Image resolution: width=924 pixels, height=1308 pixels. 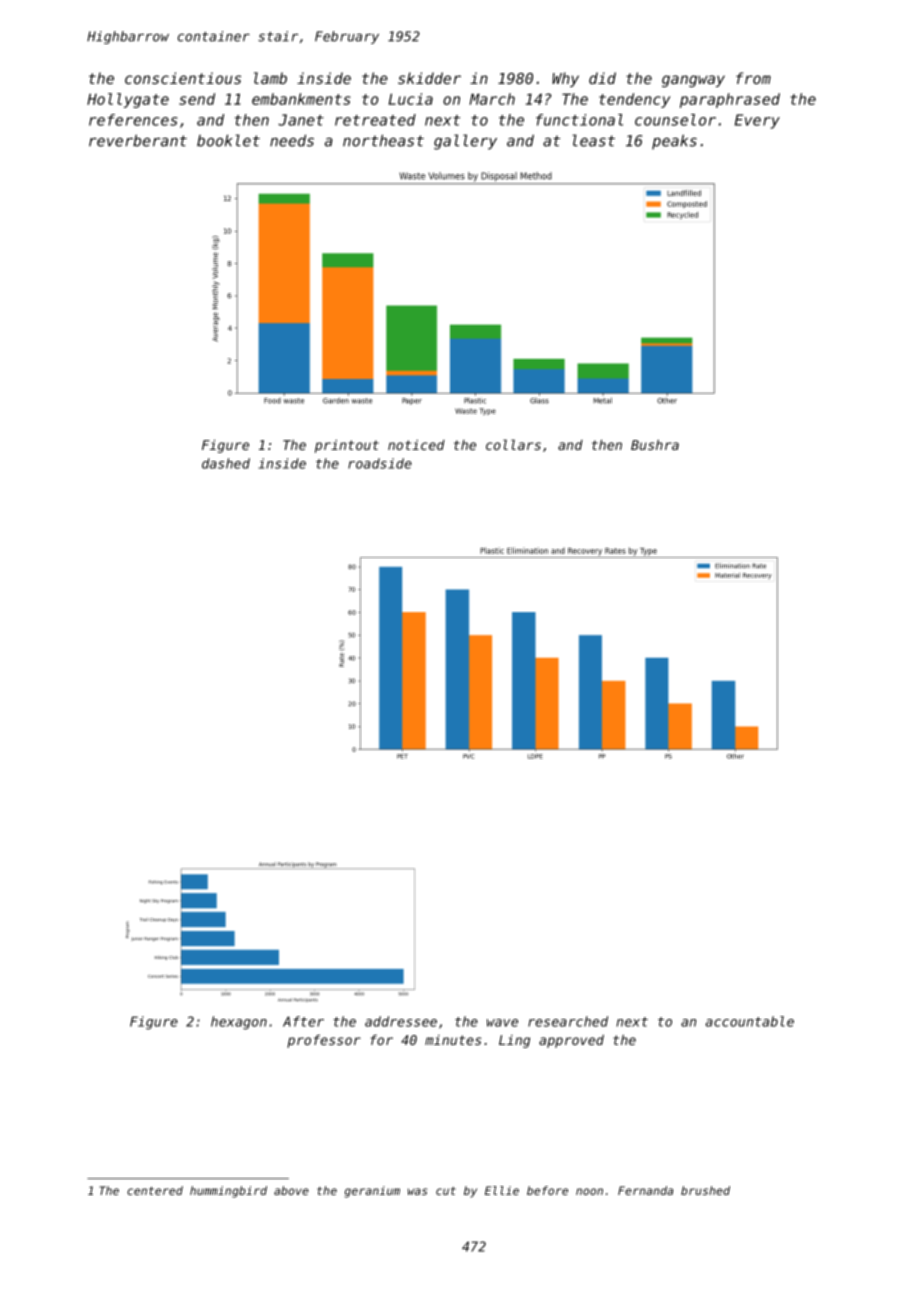 I want to click on researched, so click(x=568, y=1021).
